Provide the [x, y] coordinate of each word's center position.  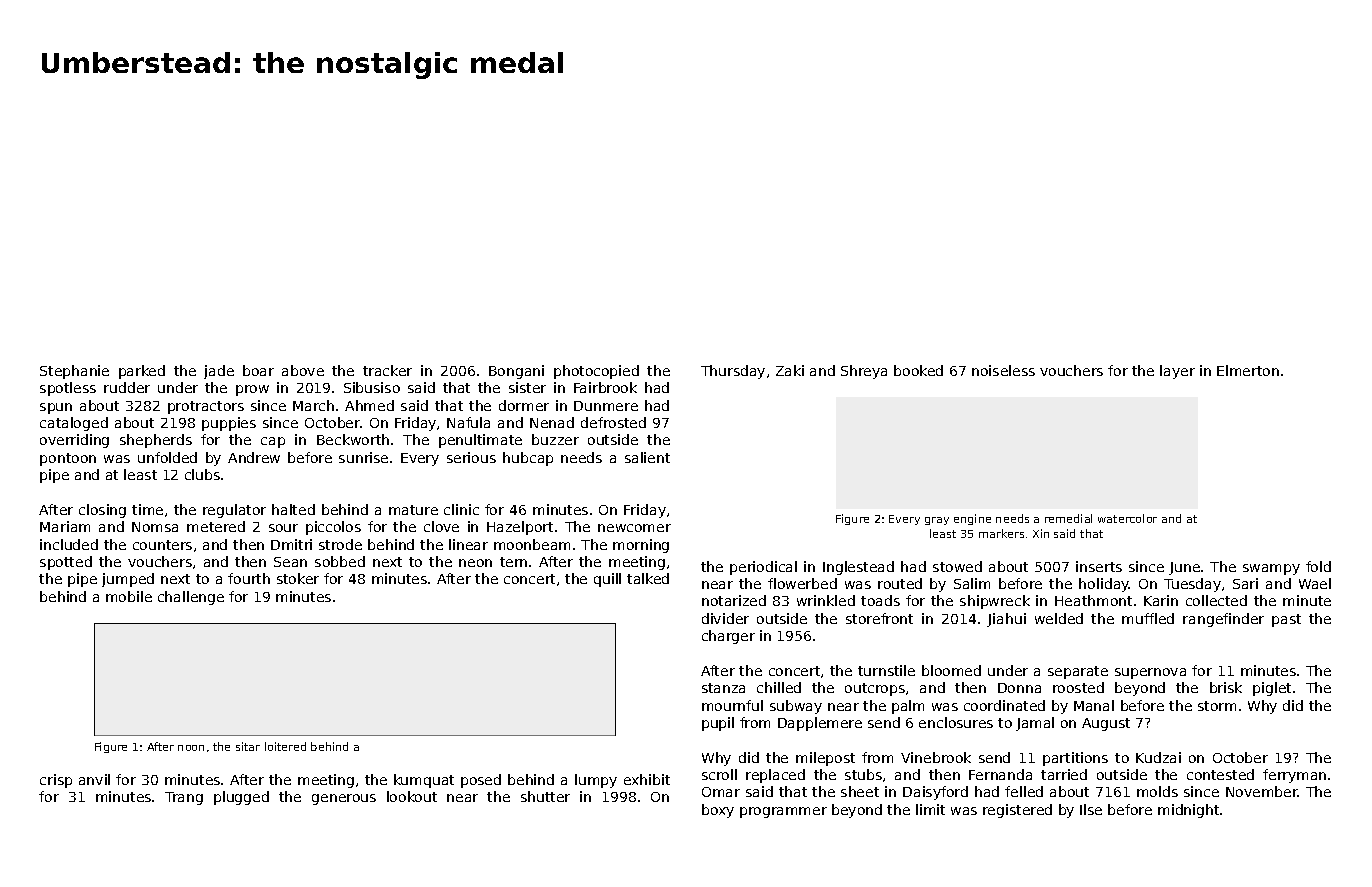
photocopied [596, 372]
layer [1177, 372]
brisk [1226, 687]
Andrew [254, 457]
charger [728, 637]
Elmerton [1248, 370]
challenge [191, 598]
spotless [68, 389]
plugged [241, 798]
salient [647, 457]
